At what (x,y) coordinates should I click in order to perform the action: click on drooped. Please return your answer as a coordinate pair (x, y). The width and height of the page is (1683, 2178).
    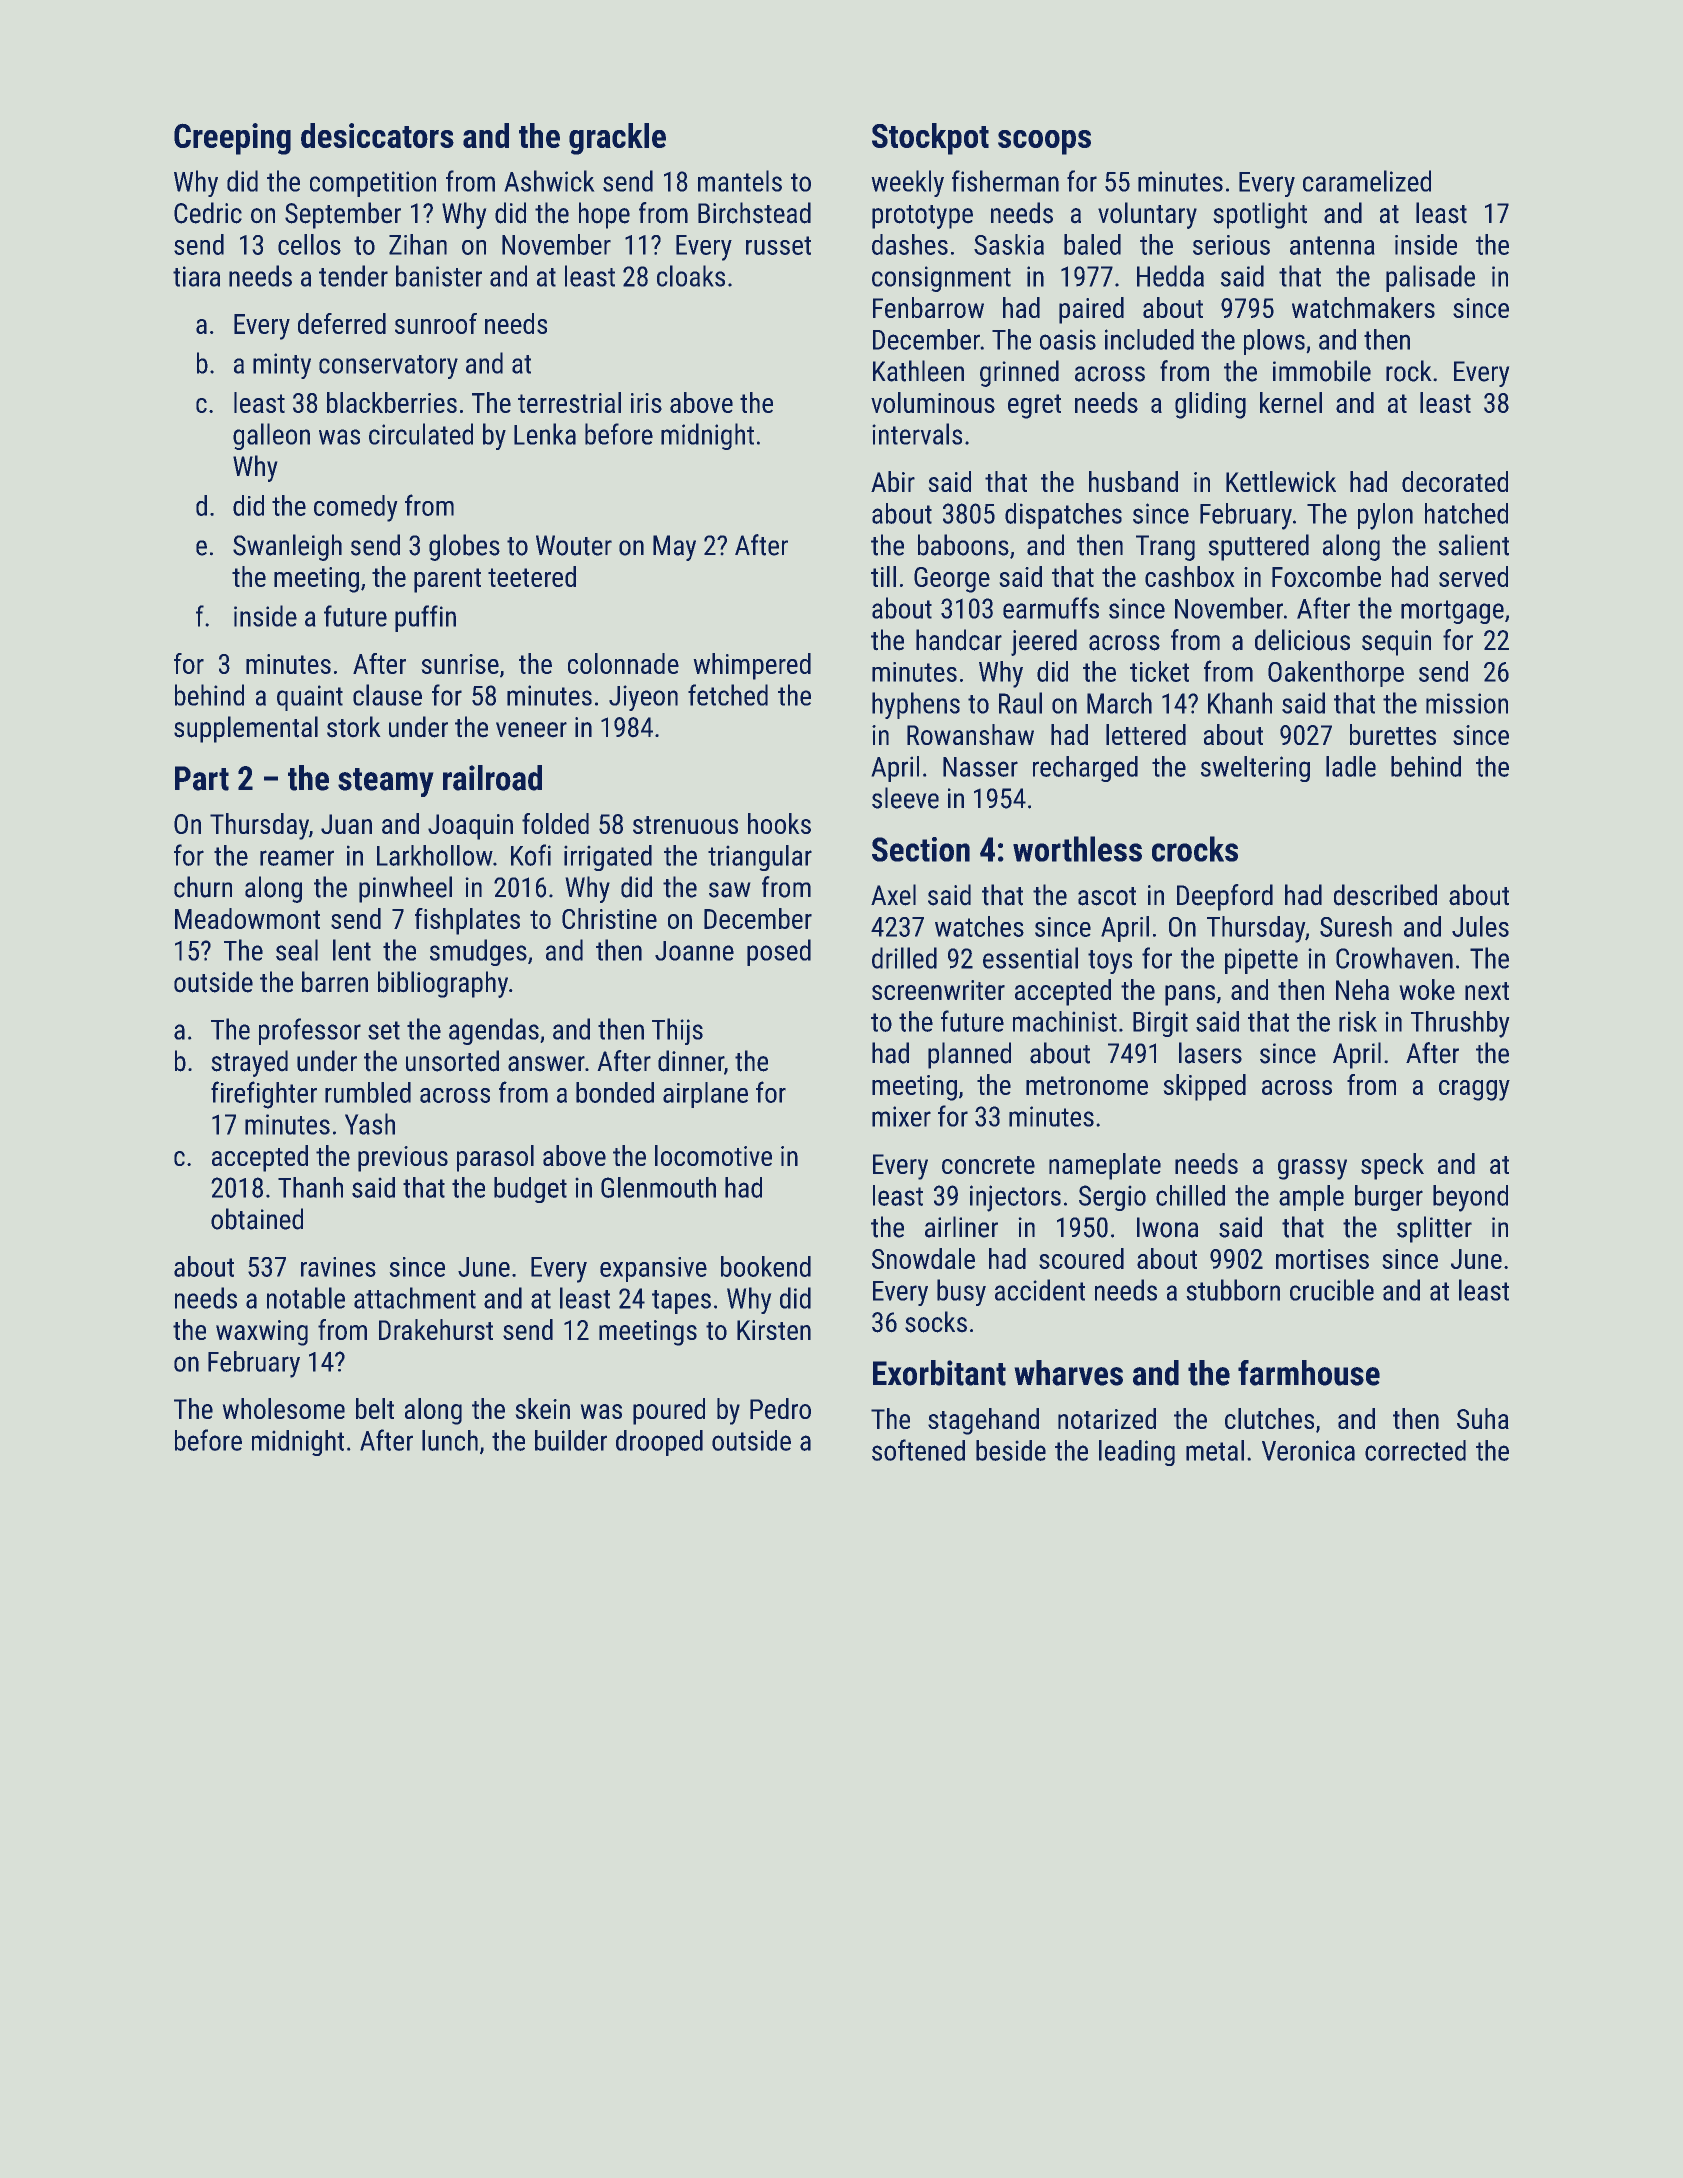
    Looking at the image, I should click on (659, 1443).
